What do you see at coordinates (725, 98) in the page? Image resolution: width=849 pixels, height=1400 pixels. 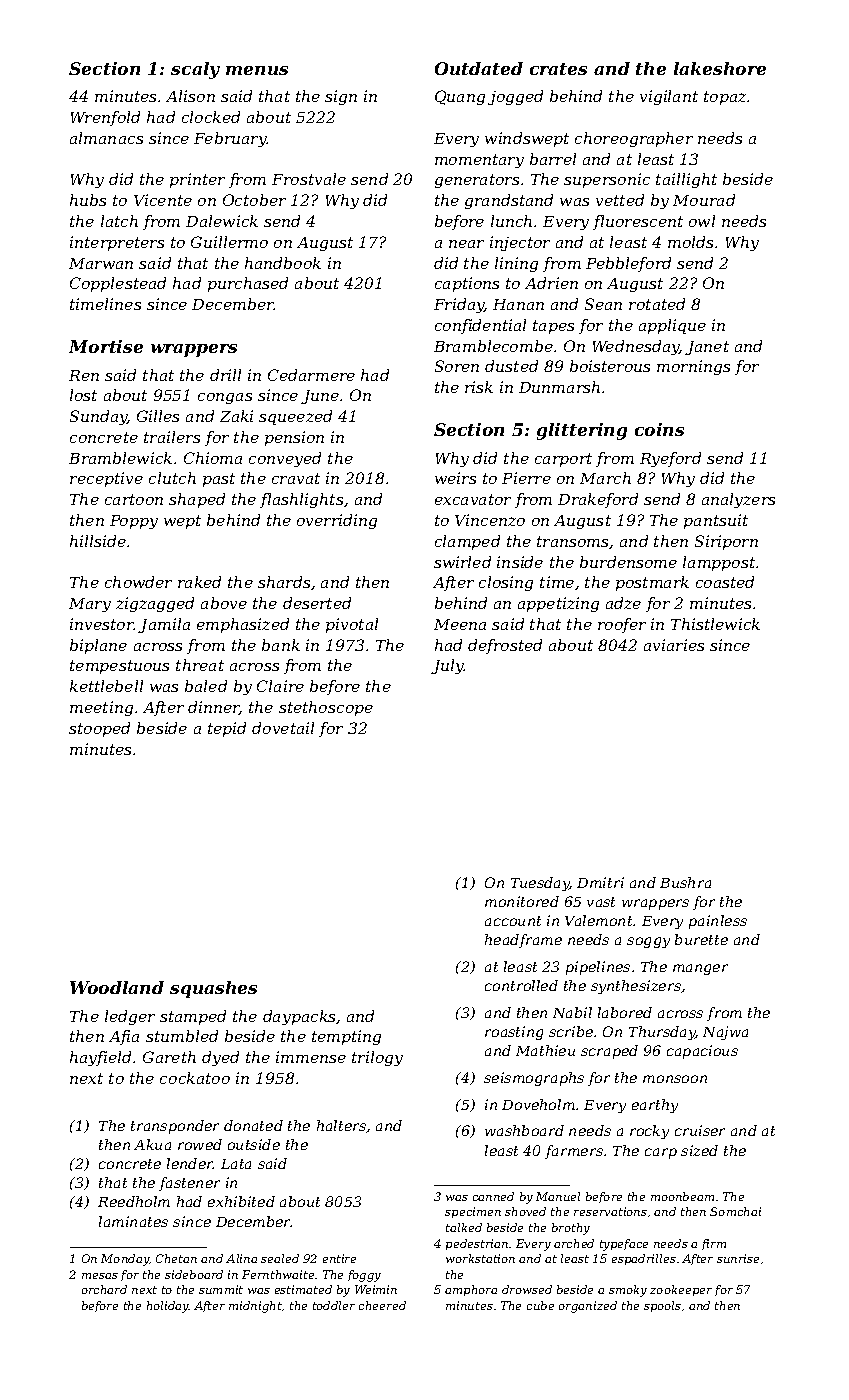 I see `topaz` at bounding box center [725, 98].
